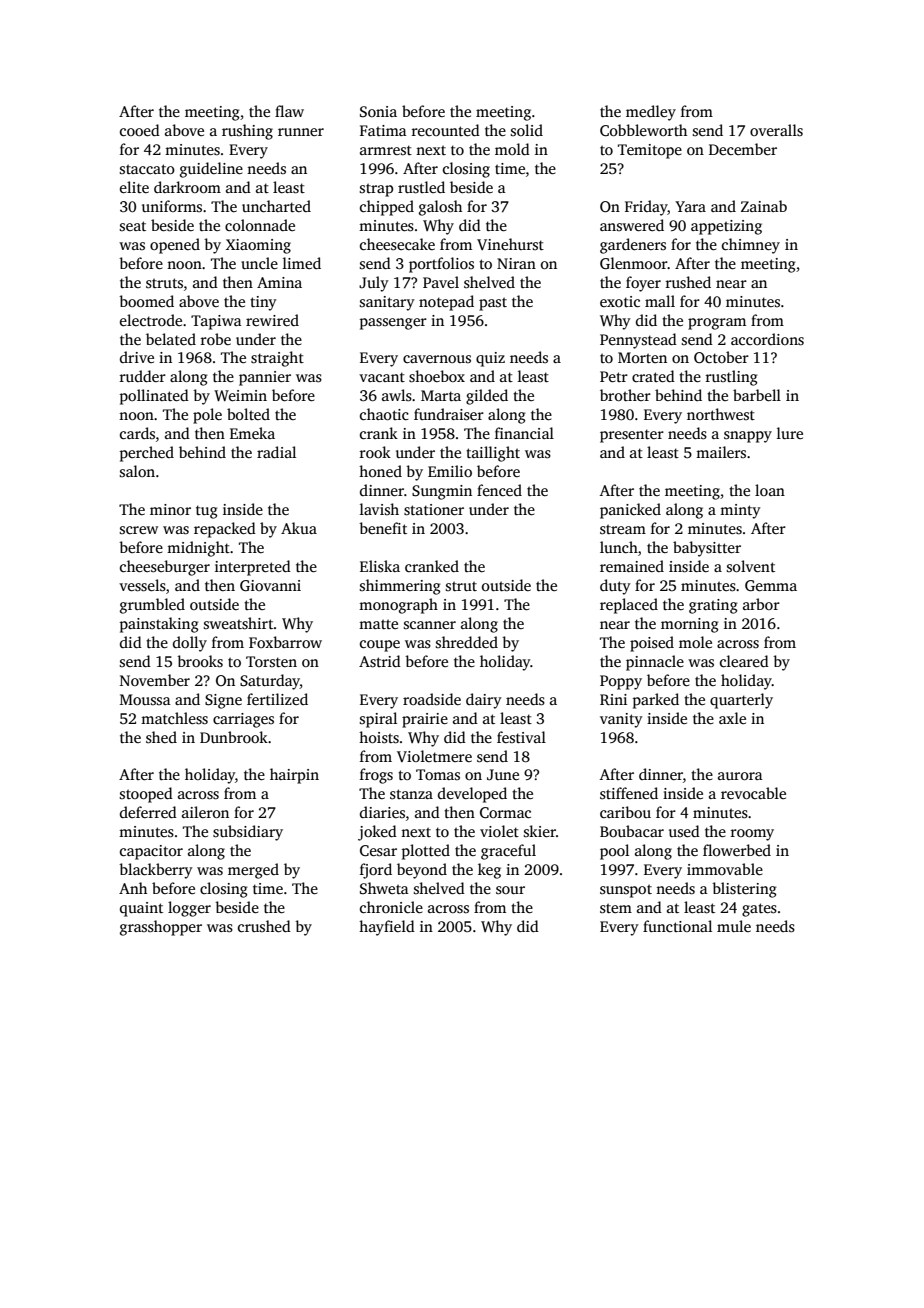 The height and width of the screenshot is (1308, 924). I want to click on hayfield, so click(387, 928).
